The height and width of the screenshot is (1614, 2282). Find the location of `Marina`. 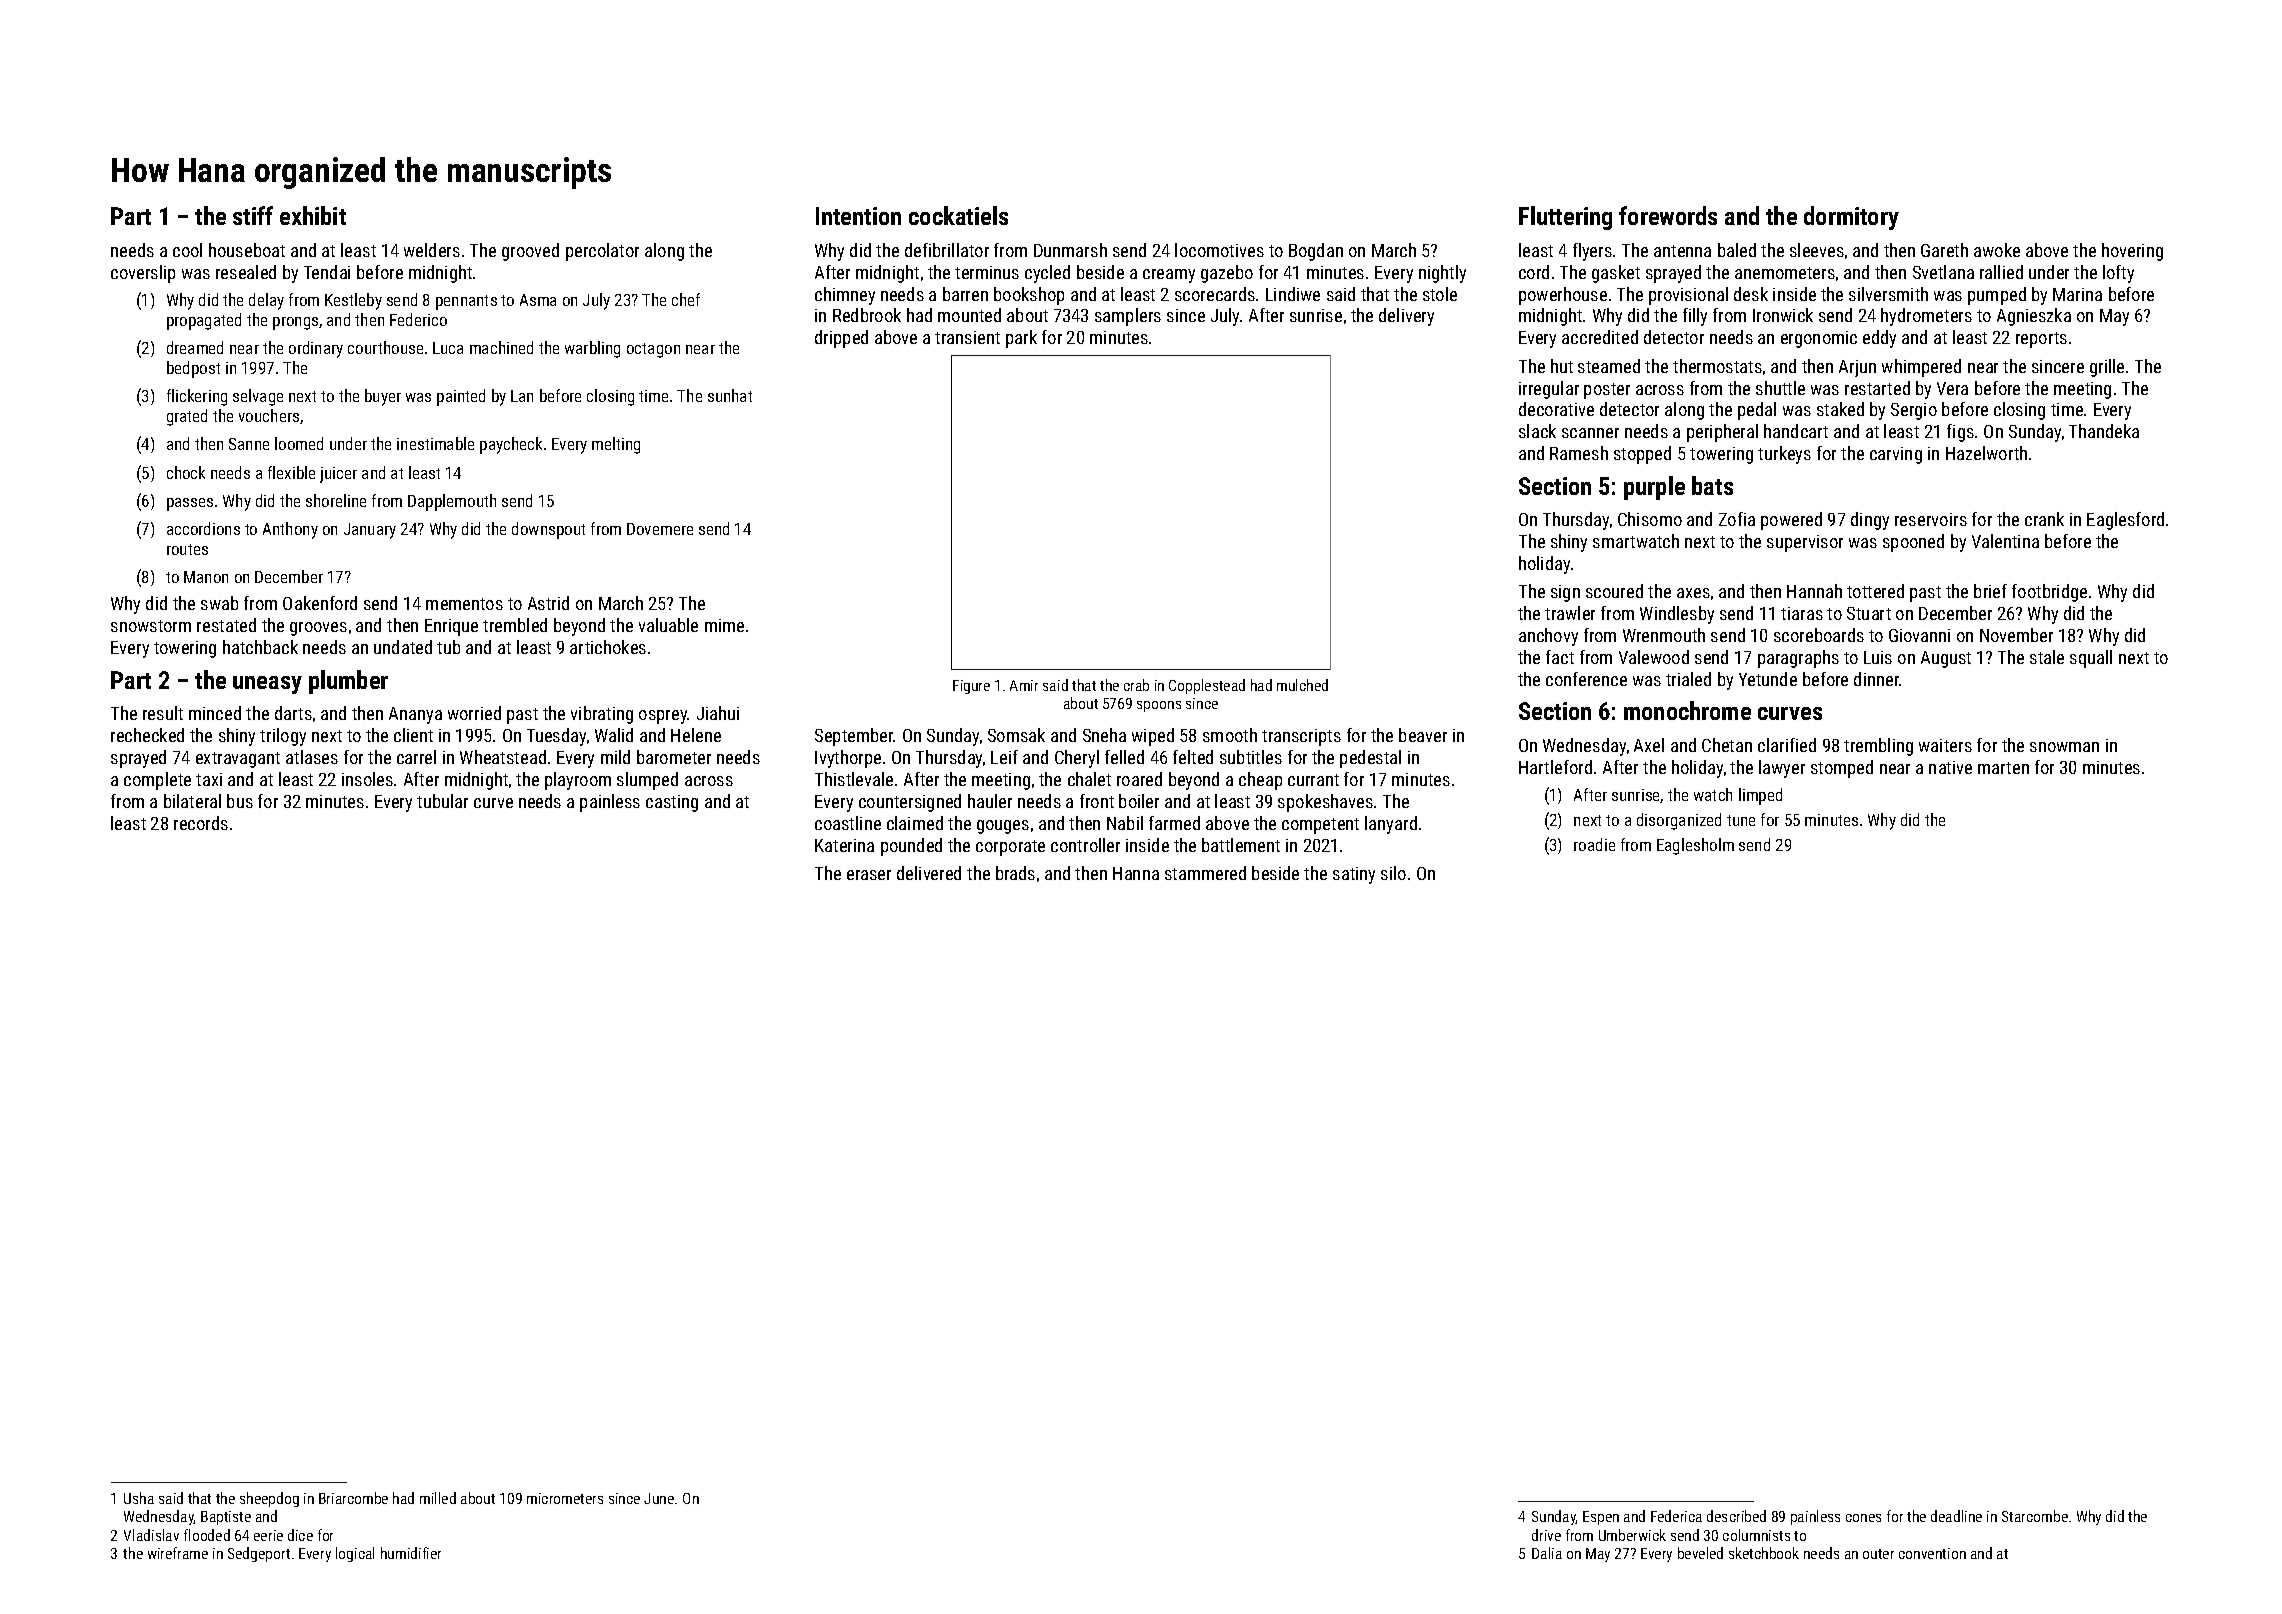

Marina is located at coordinates (2077, 294).
